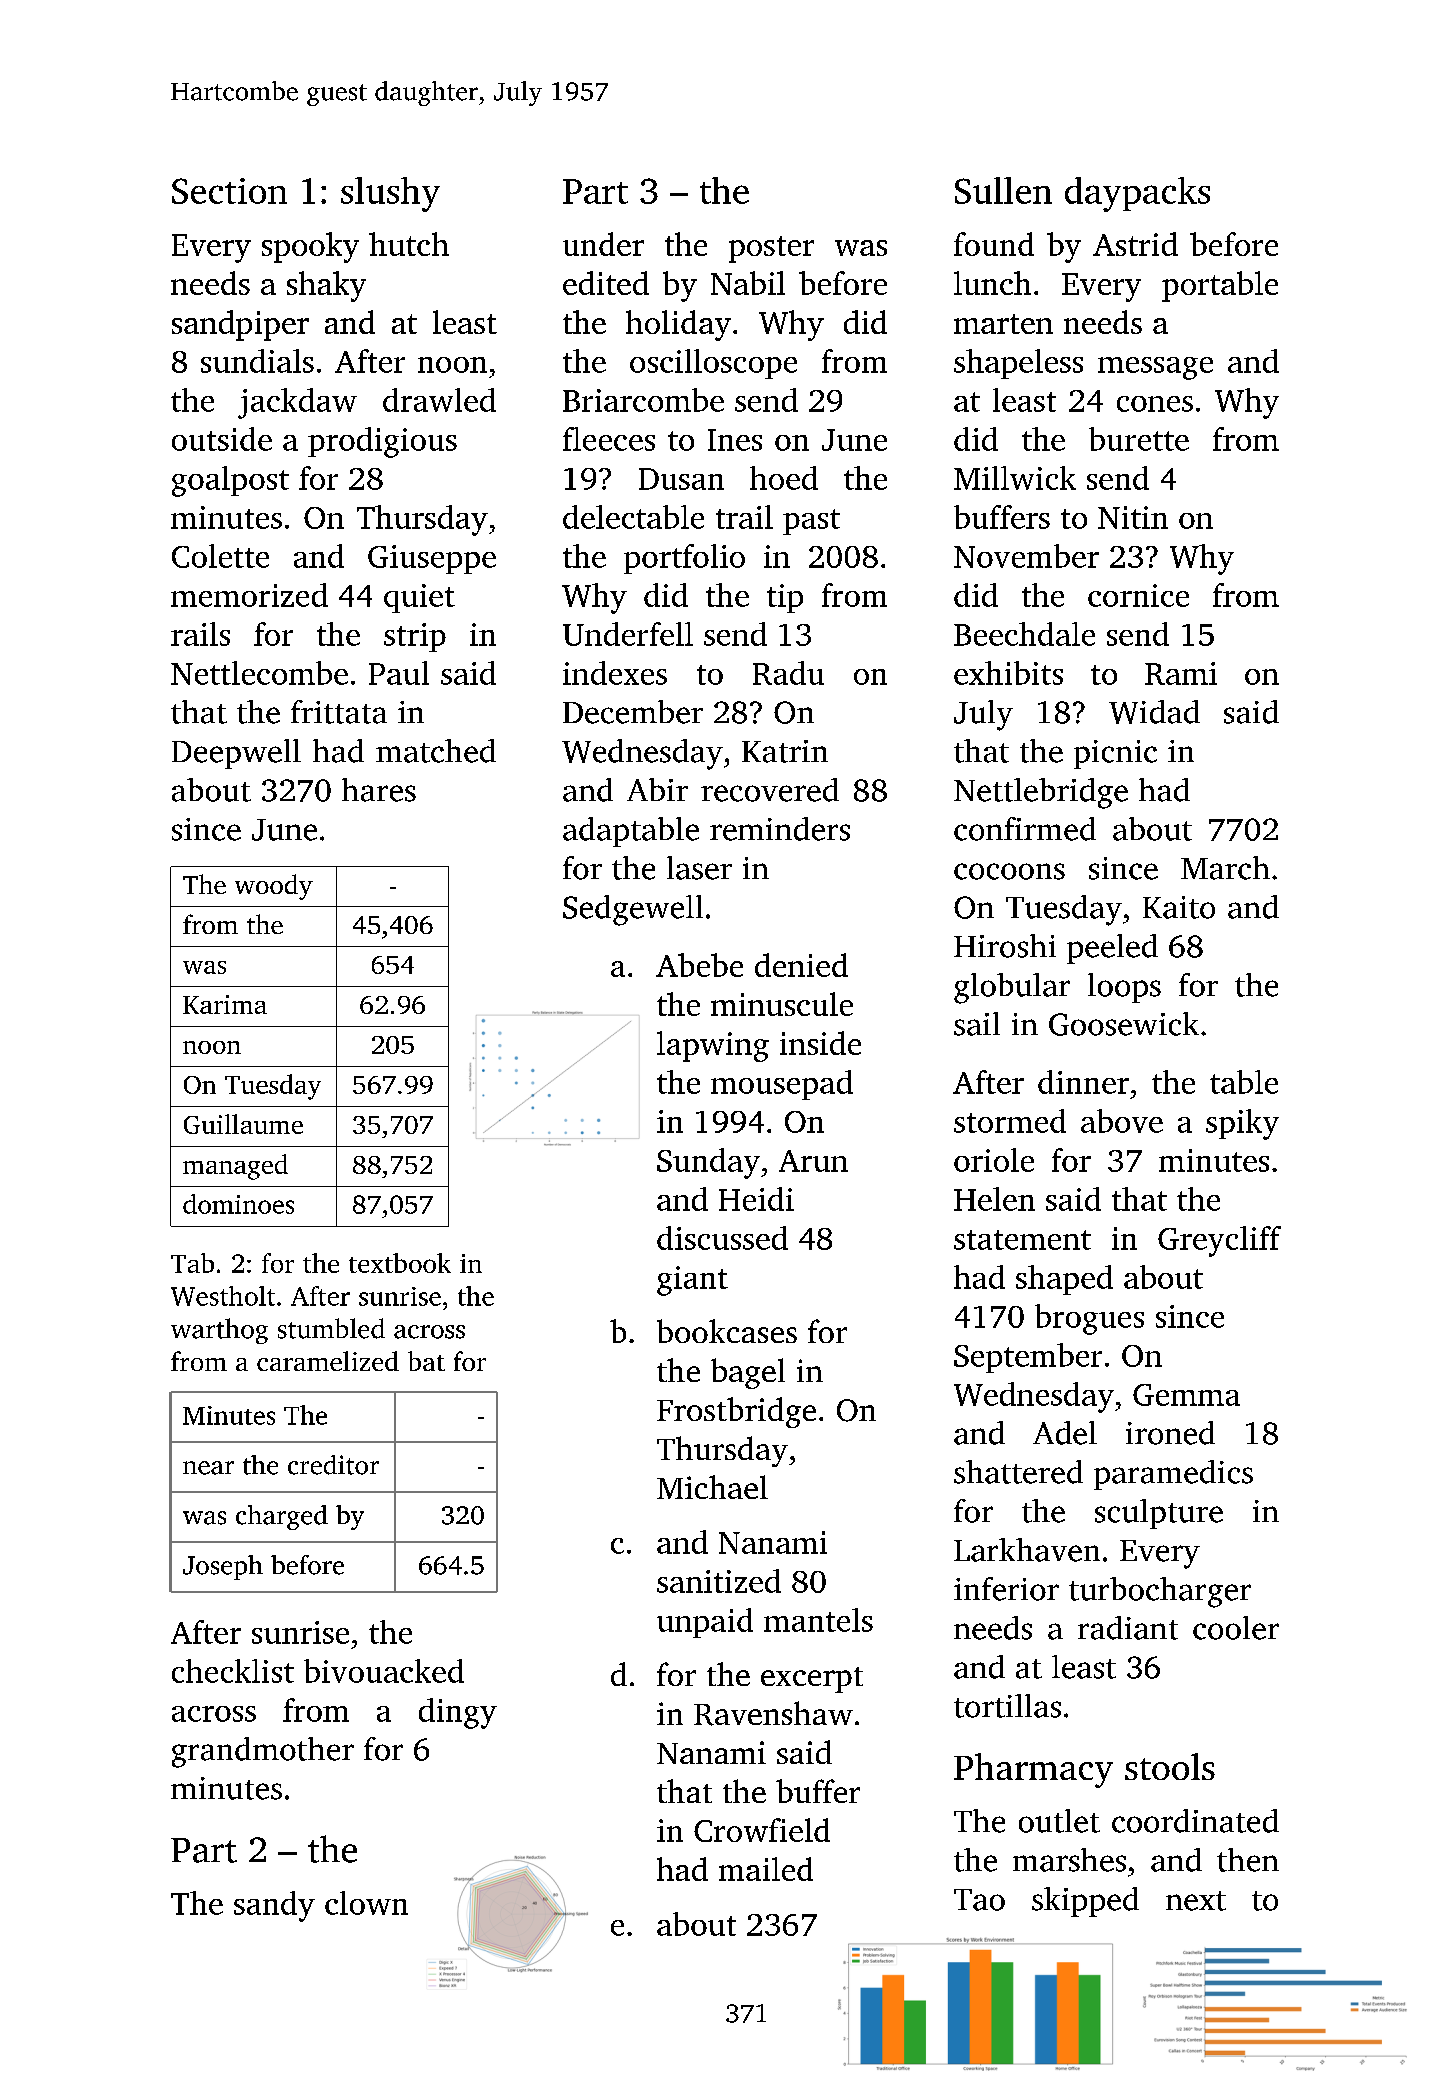 The image size is (1450, 2100). I want to click on bivouacked, so click(384, 1671).
